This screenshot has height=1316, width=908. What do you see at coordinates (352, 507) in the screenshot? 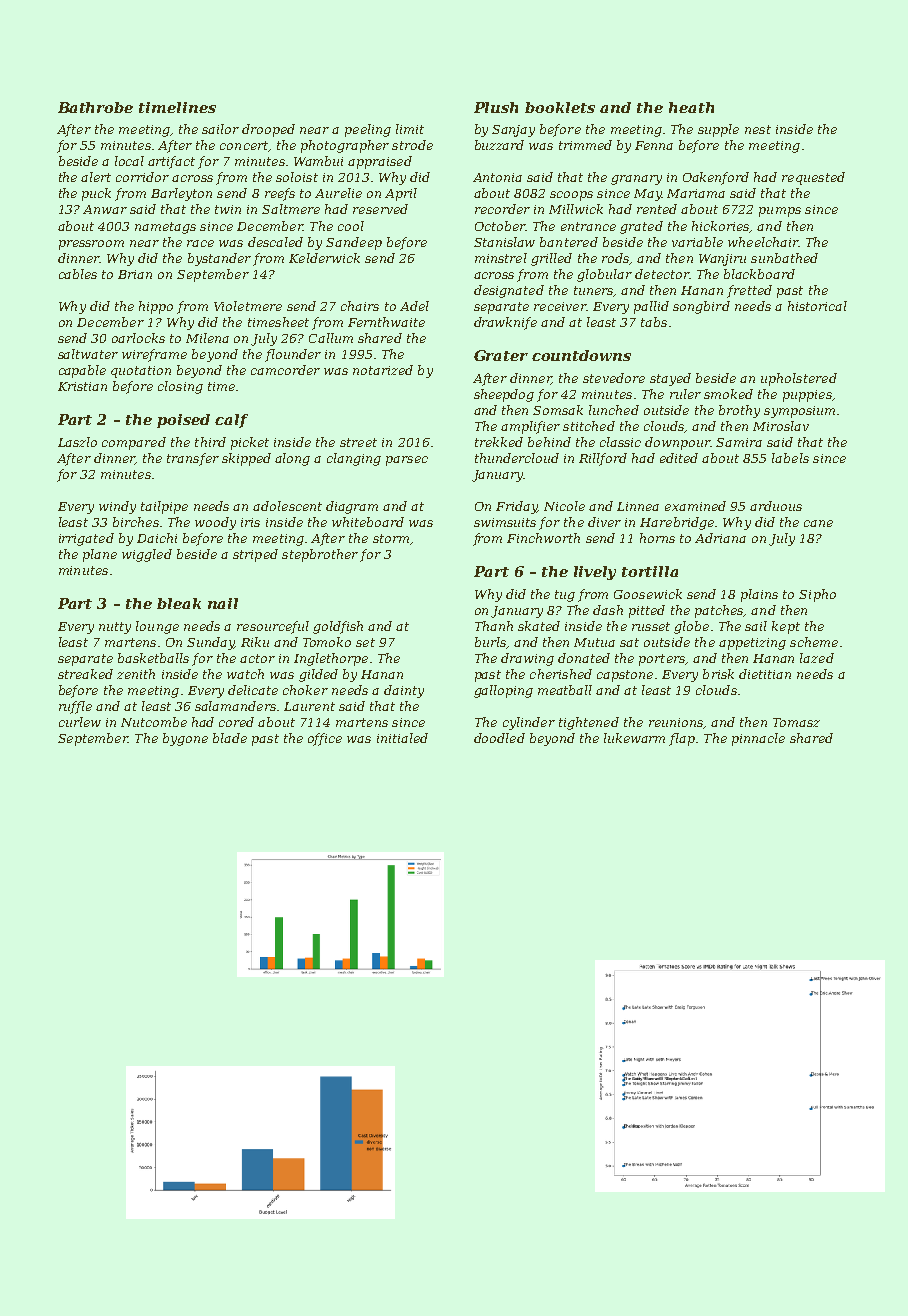
I see `diagram` at bounding box center [352, 507].
